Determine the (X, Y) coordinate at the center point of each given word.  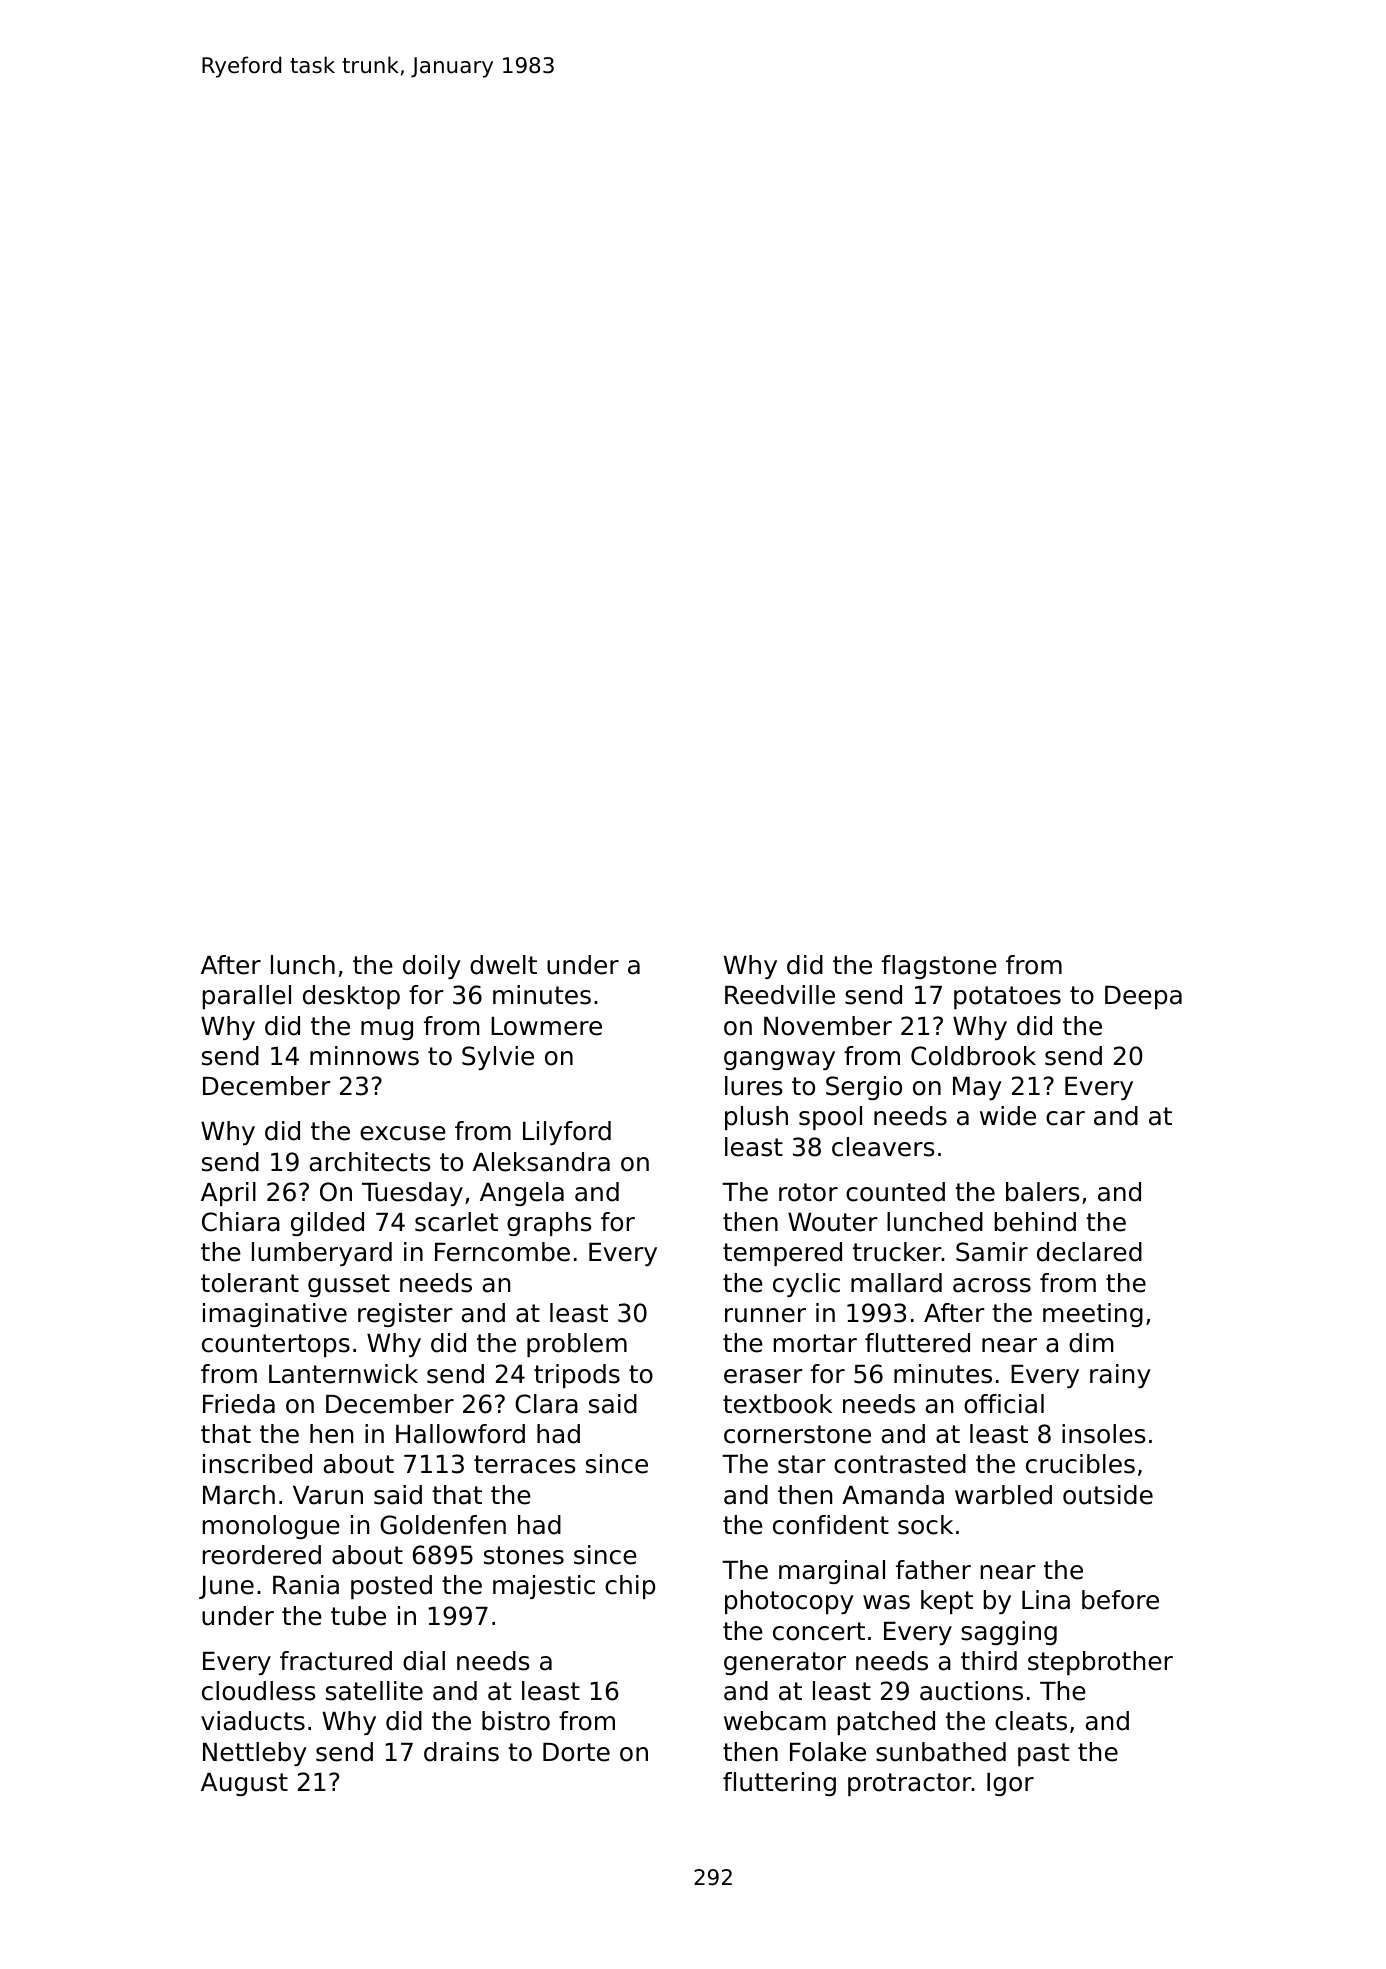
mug (387, 1030)
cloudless (259, 1691)
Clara (546, 1404)
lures (754, 1086)
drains (461, 1752)
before (1120, 1600)
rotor (808, 1192)
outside (1108, 1495)
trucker (897, 1252)
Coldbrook (973, 1056)
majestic (544, 1587)
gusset (349, 1285)
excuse (403, 1133)
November (828, 1026)
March (239, 1495)
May (977, 1088)
